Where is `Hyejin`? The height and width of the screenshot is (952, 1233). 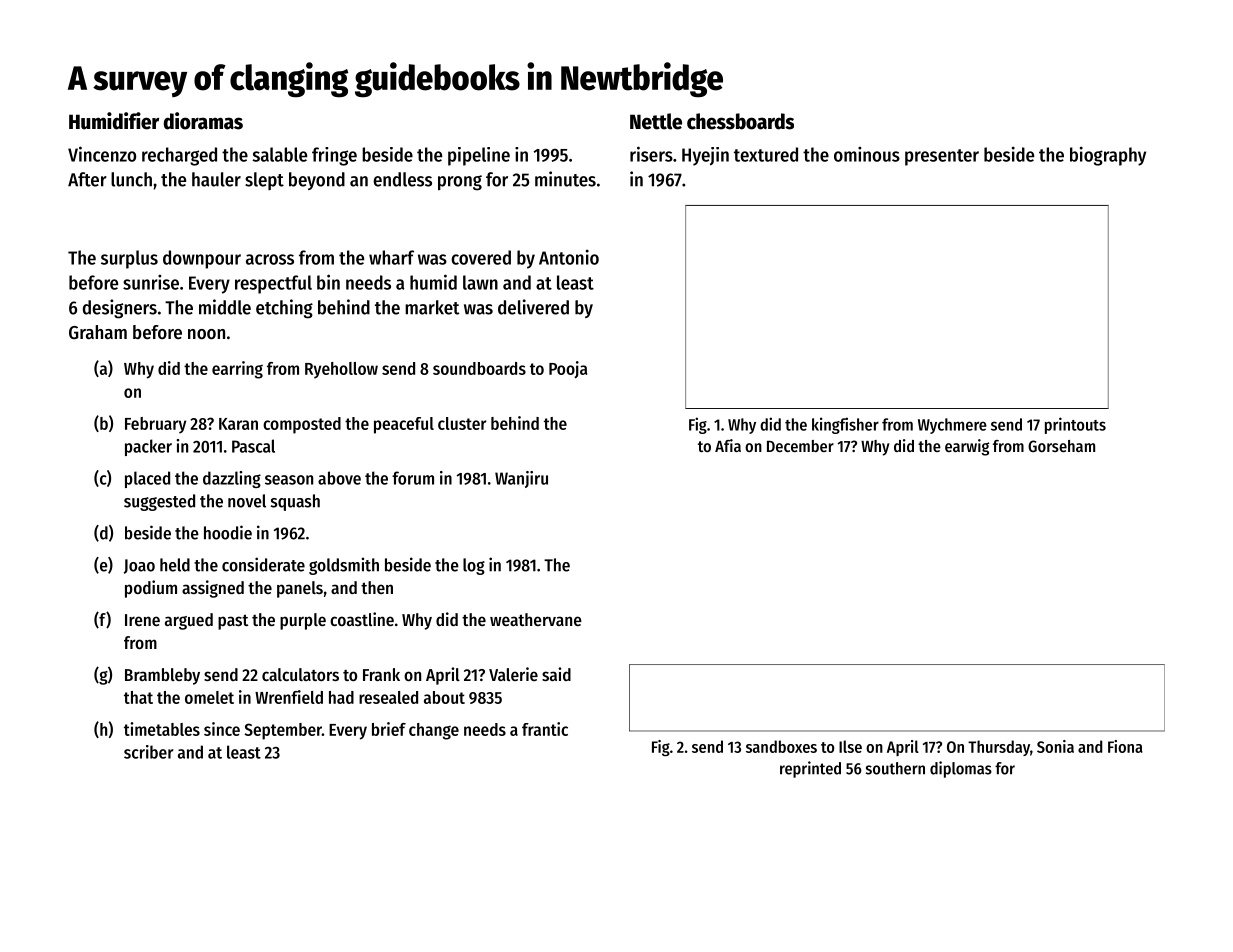
Hyejin is located at coordinates (705, 156).
